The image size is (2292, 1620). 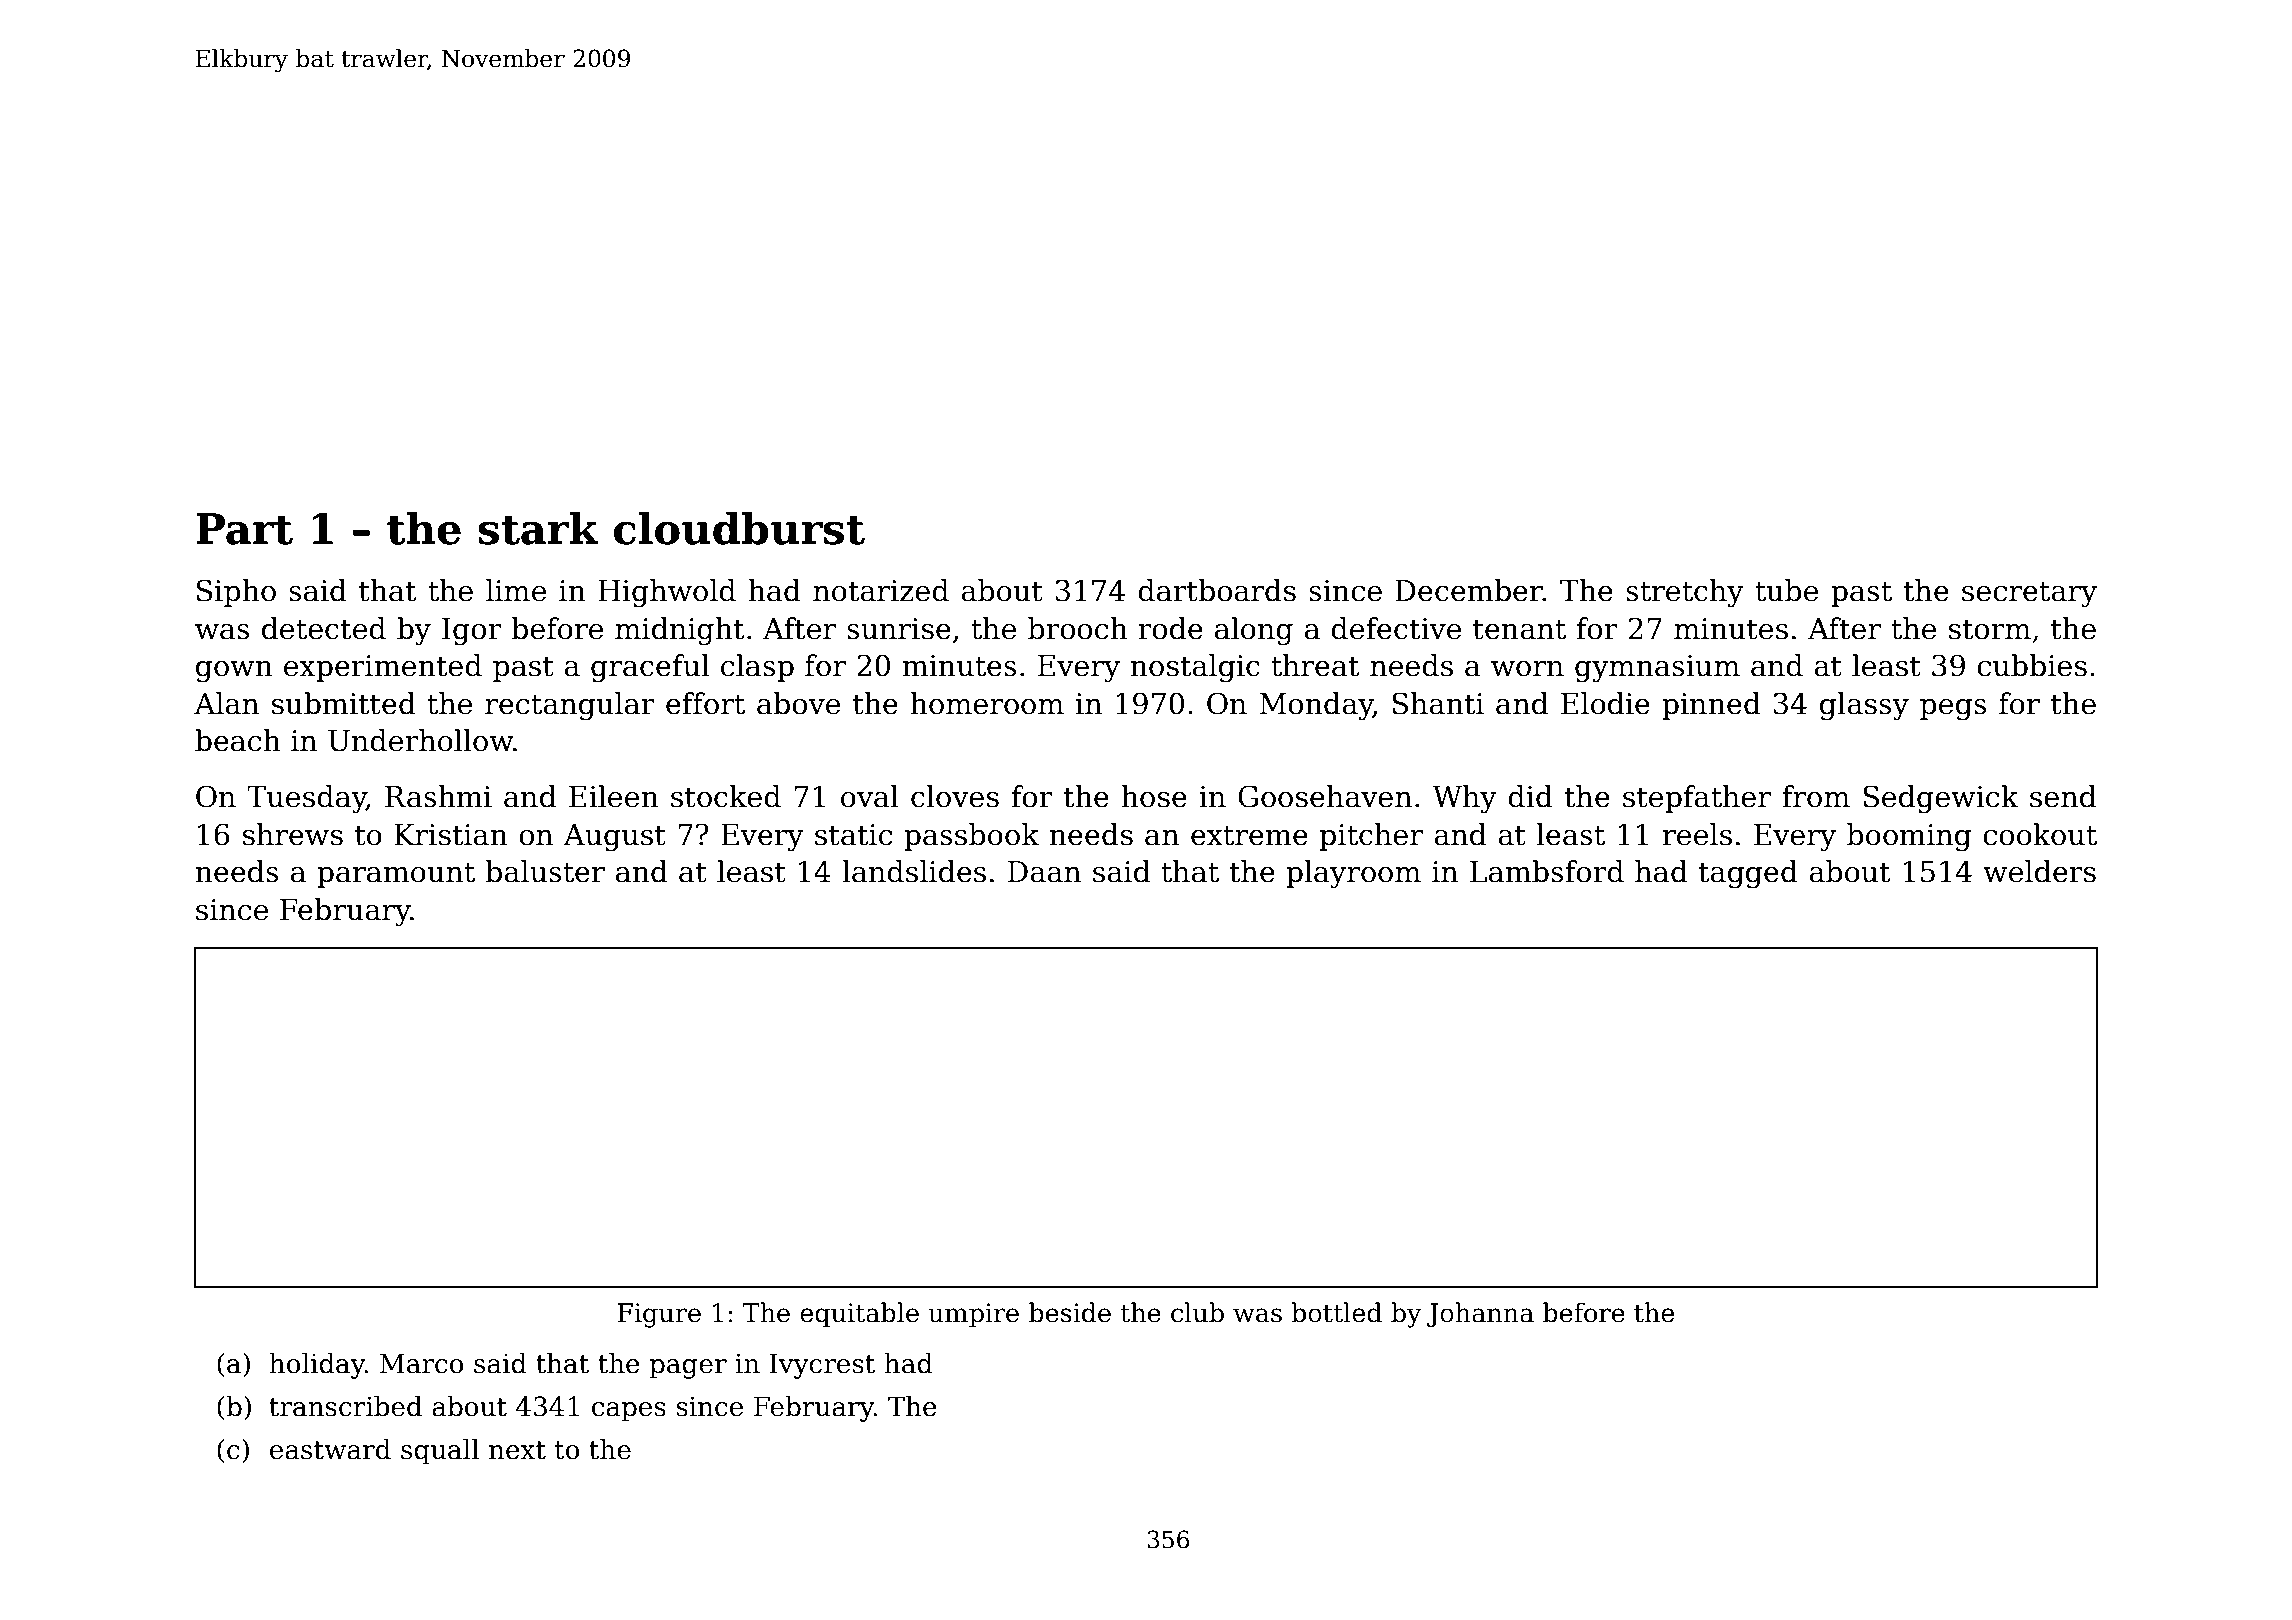 I want to click on Underhollow, so click(x=420, y=740).
